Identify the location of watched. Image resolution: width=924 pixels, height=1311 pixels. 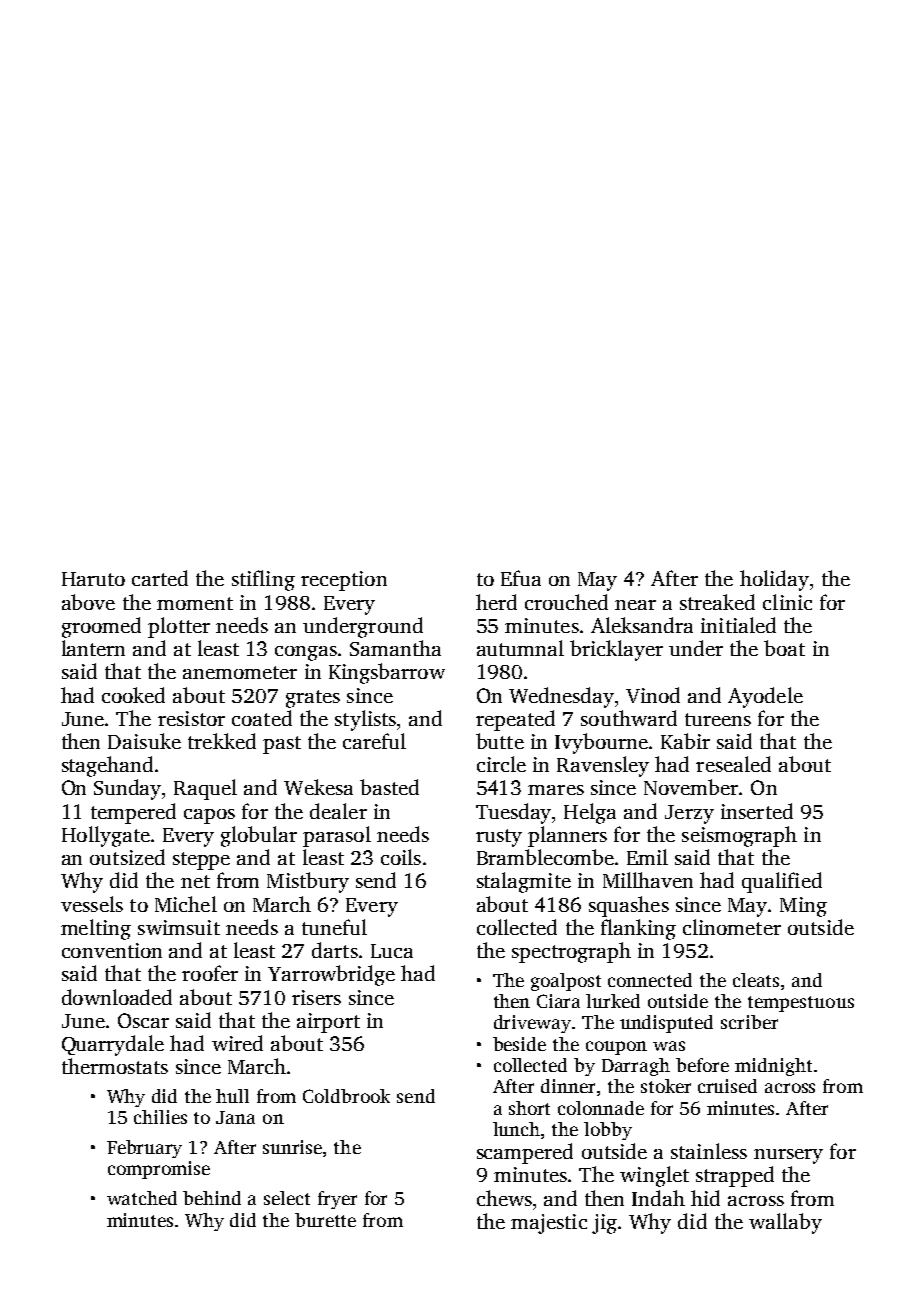
(142, 1198).
